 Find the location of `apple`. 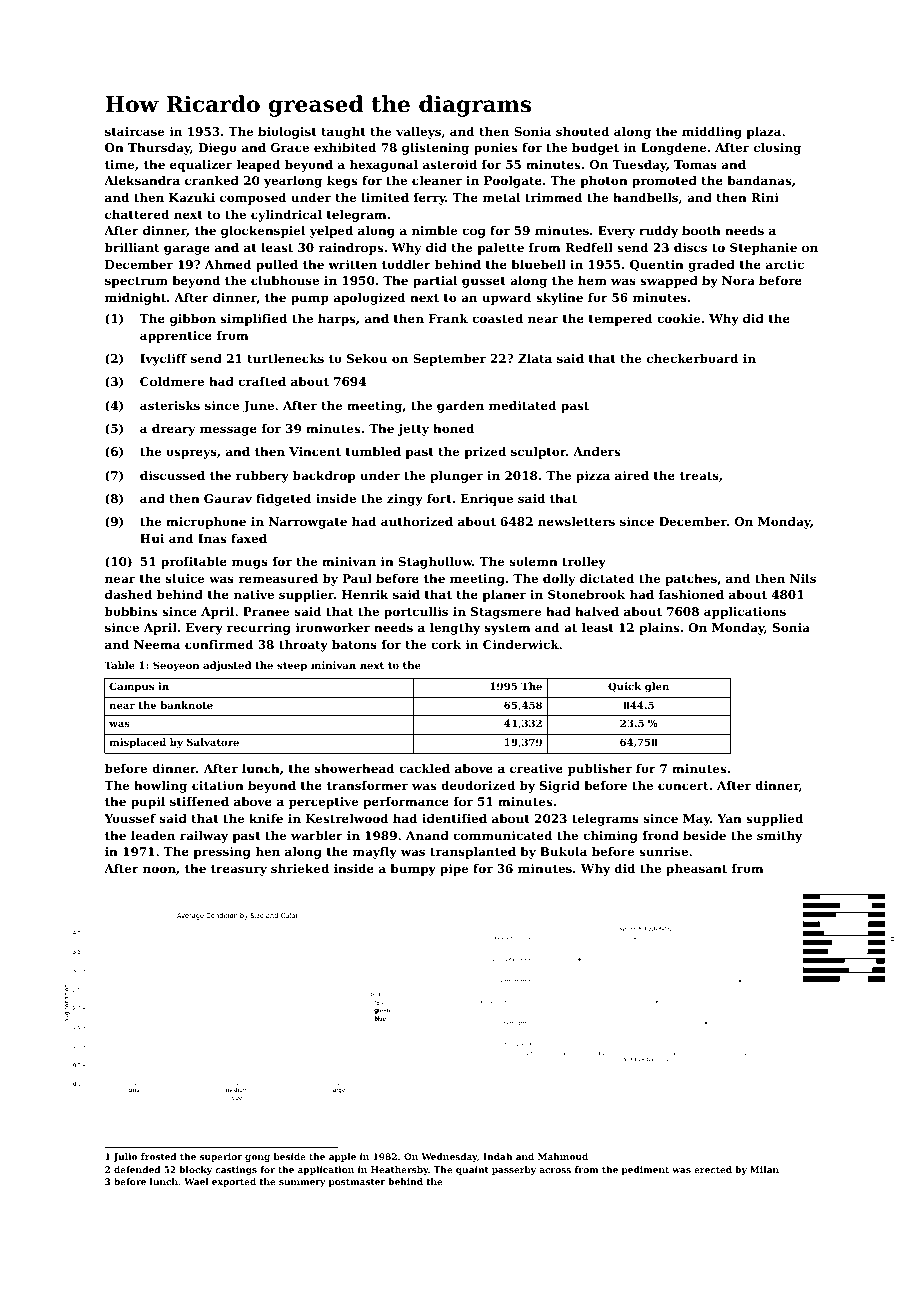

apple is located at coordinates (342, 1157).
